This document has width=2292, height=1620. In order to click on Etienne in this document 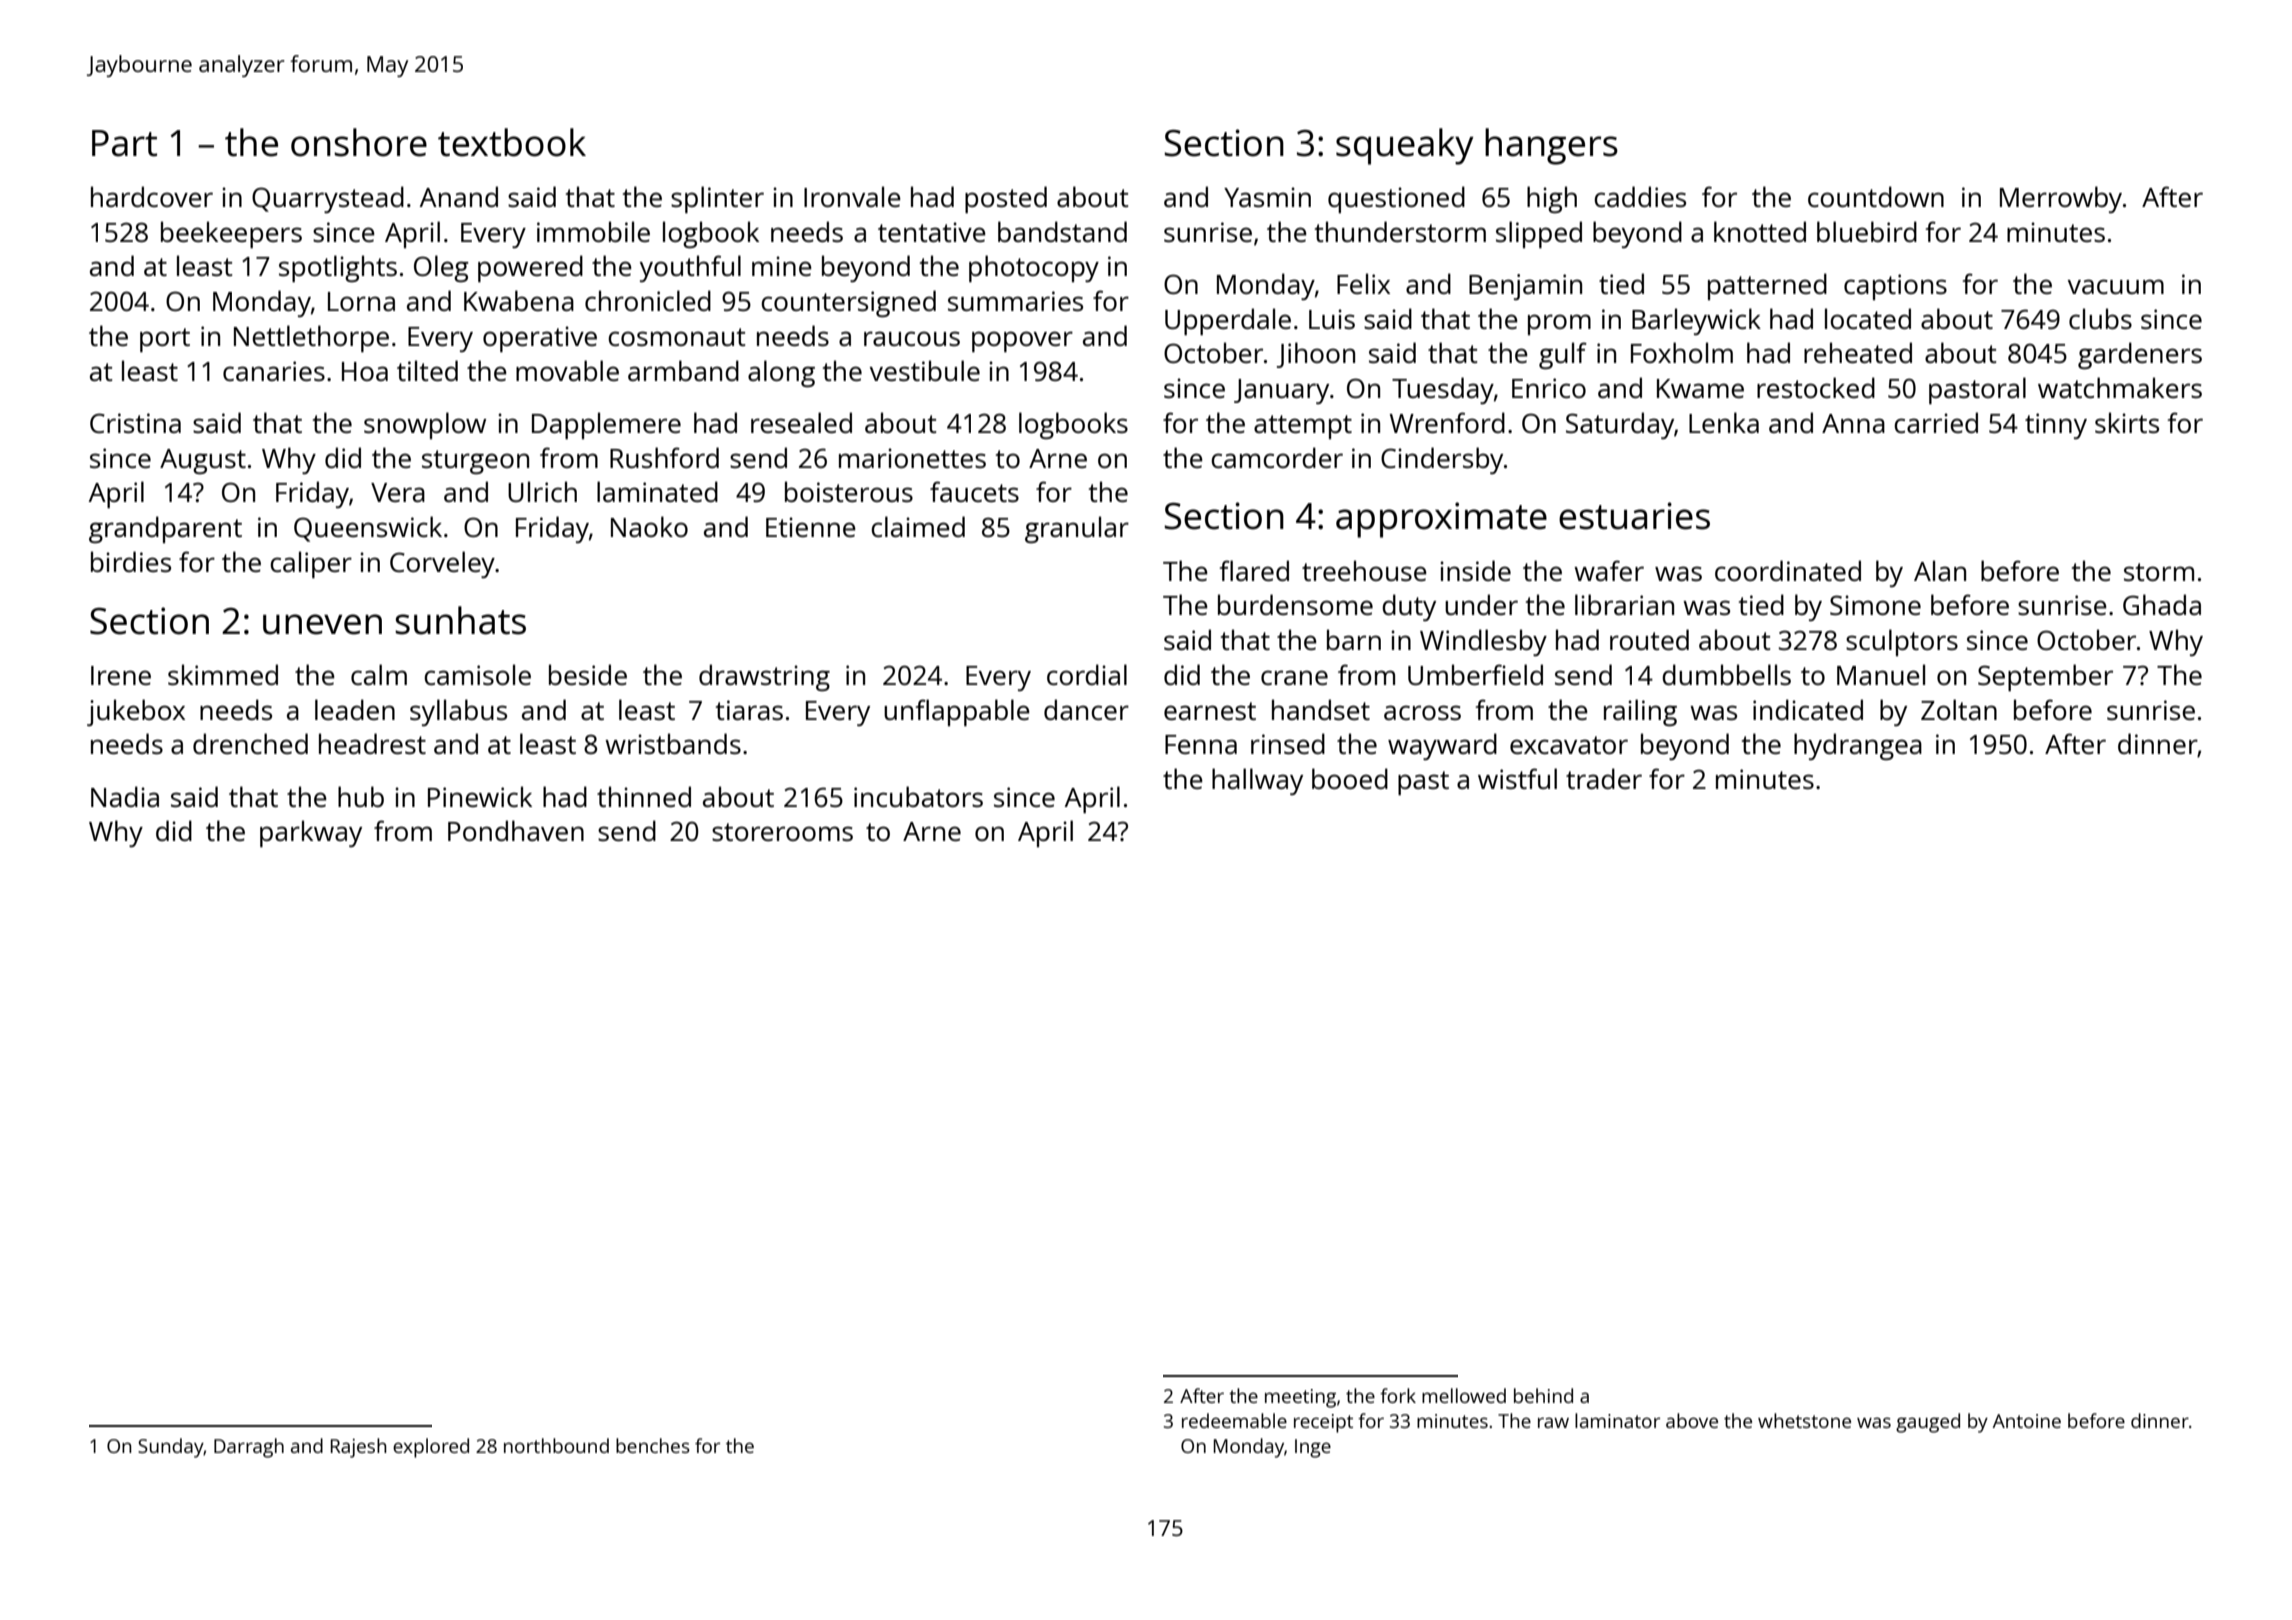, I will do `click(811, 527)`.
